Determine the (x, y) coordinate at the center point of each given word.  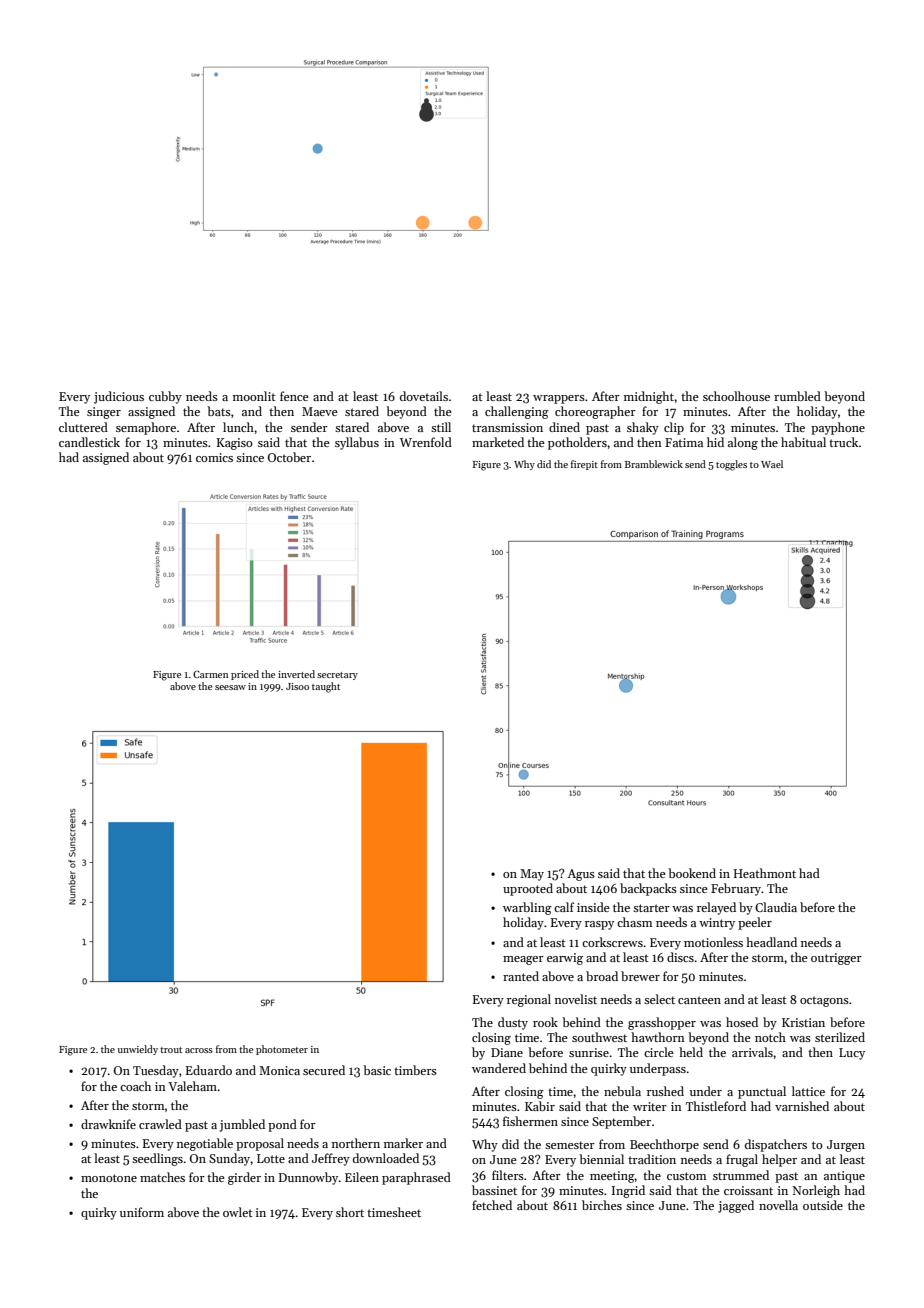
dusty (513, 1023)
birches (602, 1205)
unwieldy (138, 1050)
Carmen (210, 674)
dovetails (424, 396)
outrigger (836, 959)
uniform (142, 1212)
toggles (731, 465)
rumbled (797, 396)
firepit (584, 465)
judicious (119, 397)
